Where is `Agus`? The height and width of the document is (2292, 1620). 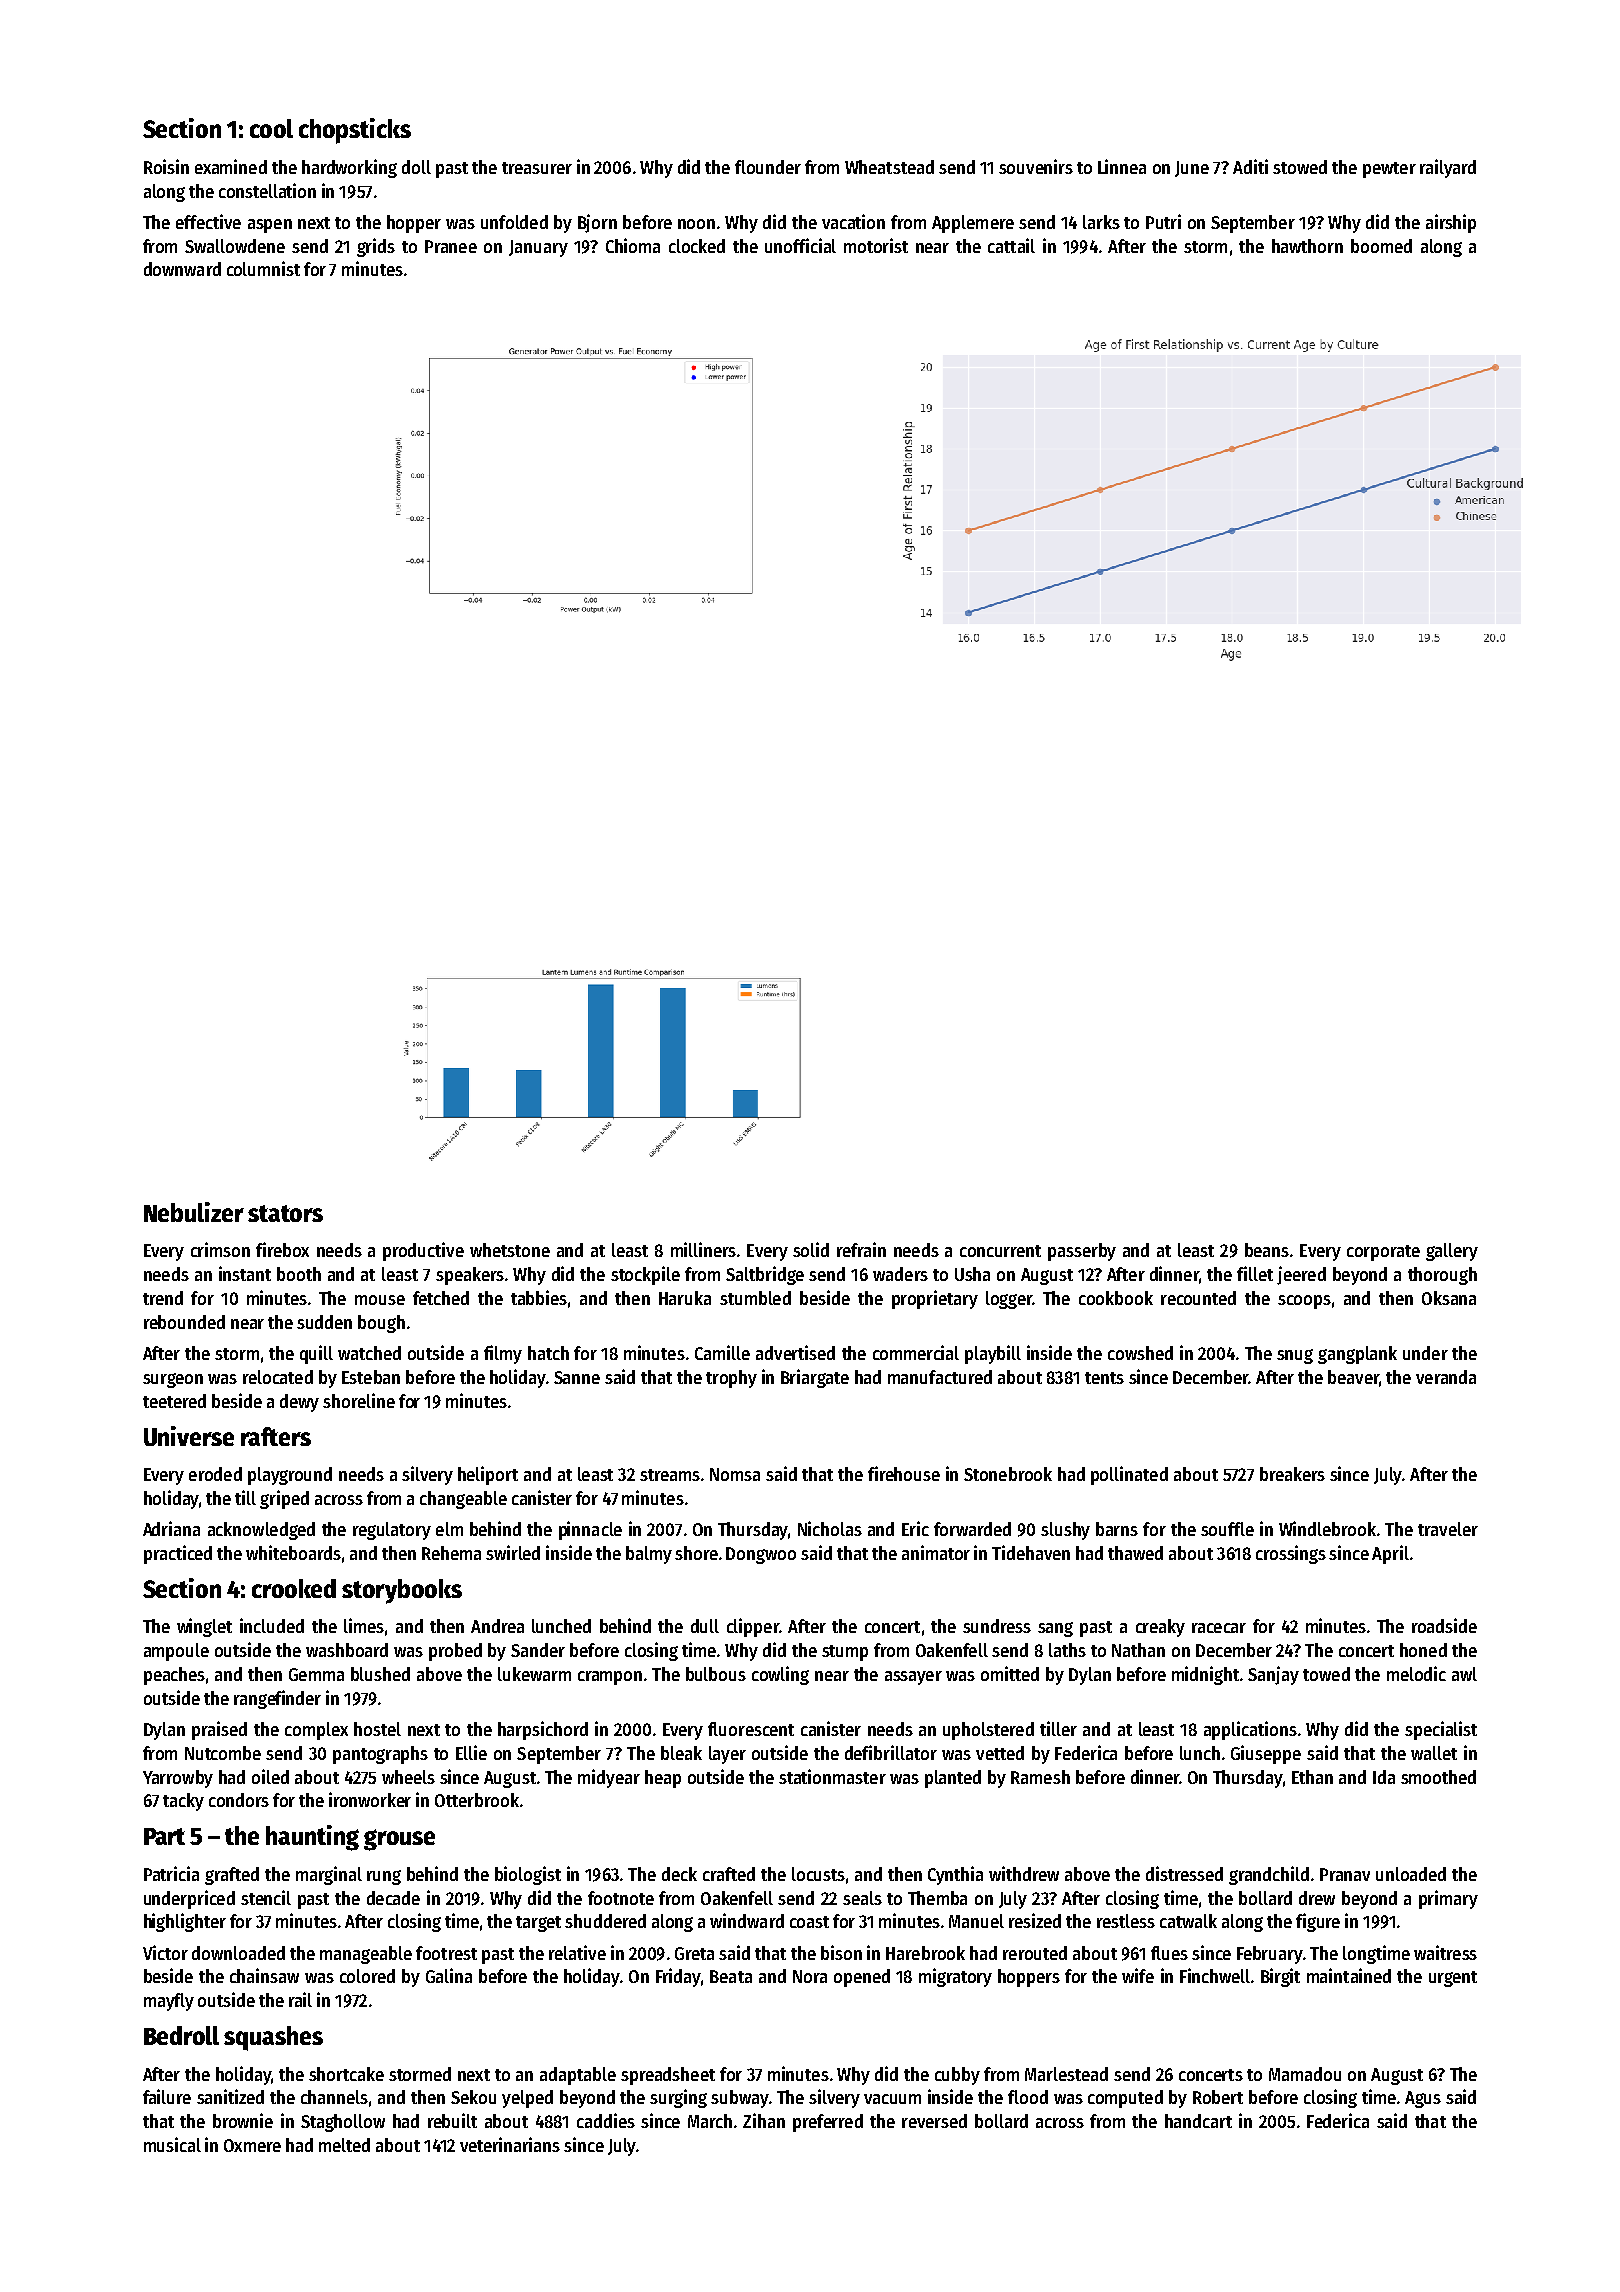 Agus is located at coordinates (1423, 2099).
